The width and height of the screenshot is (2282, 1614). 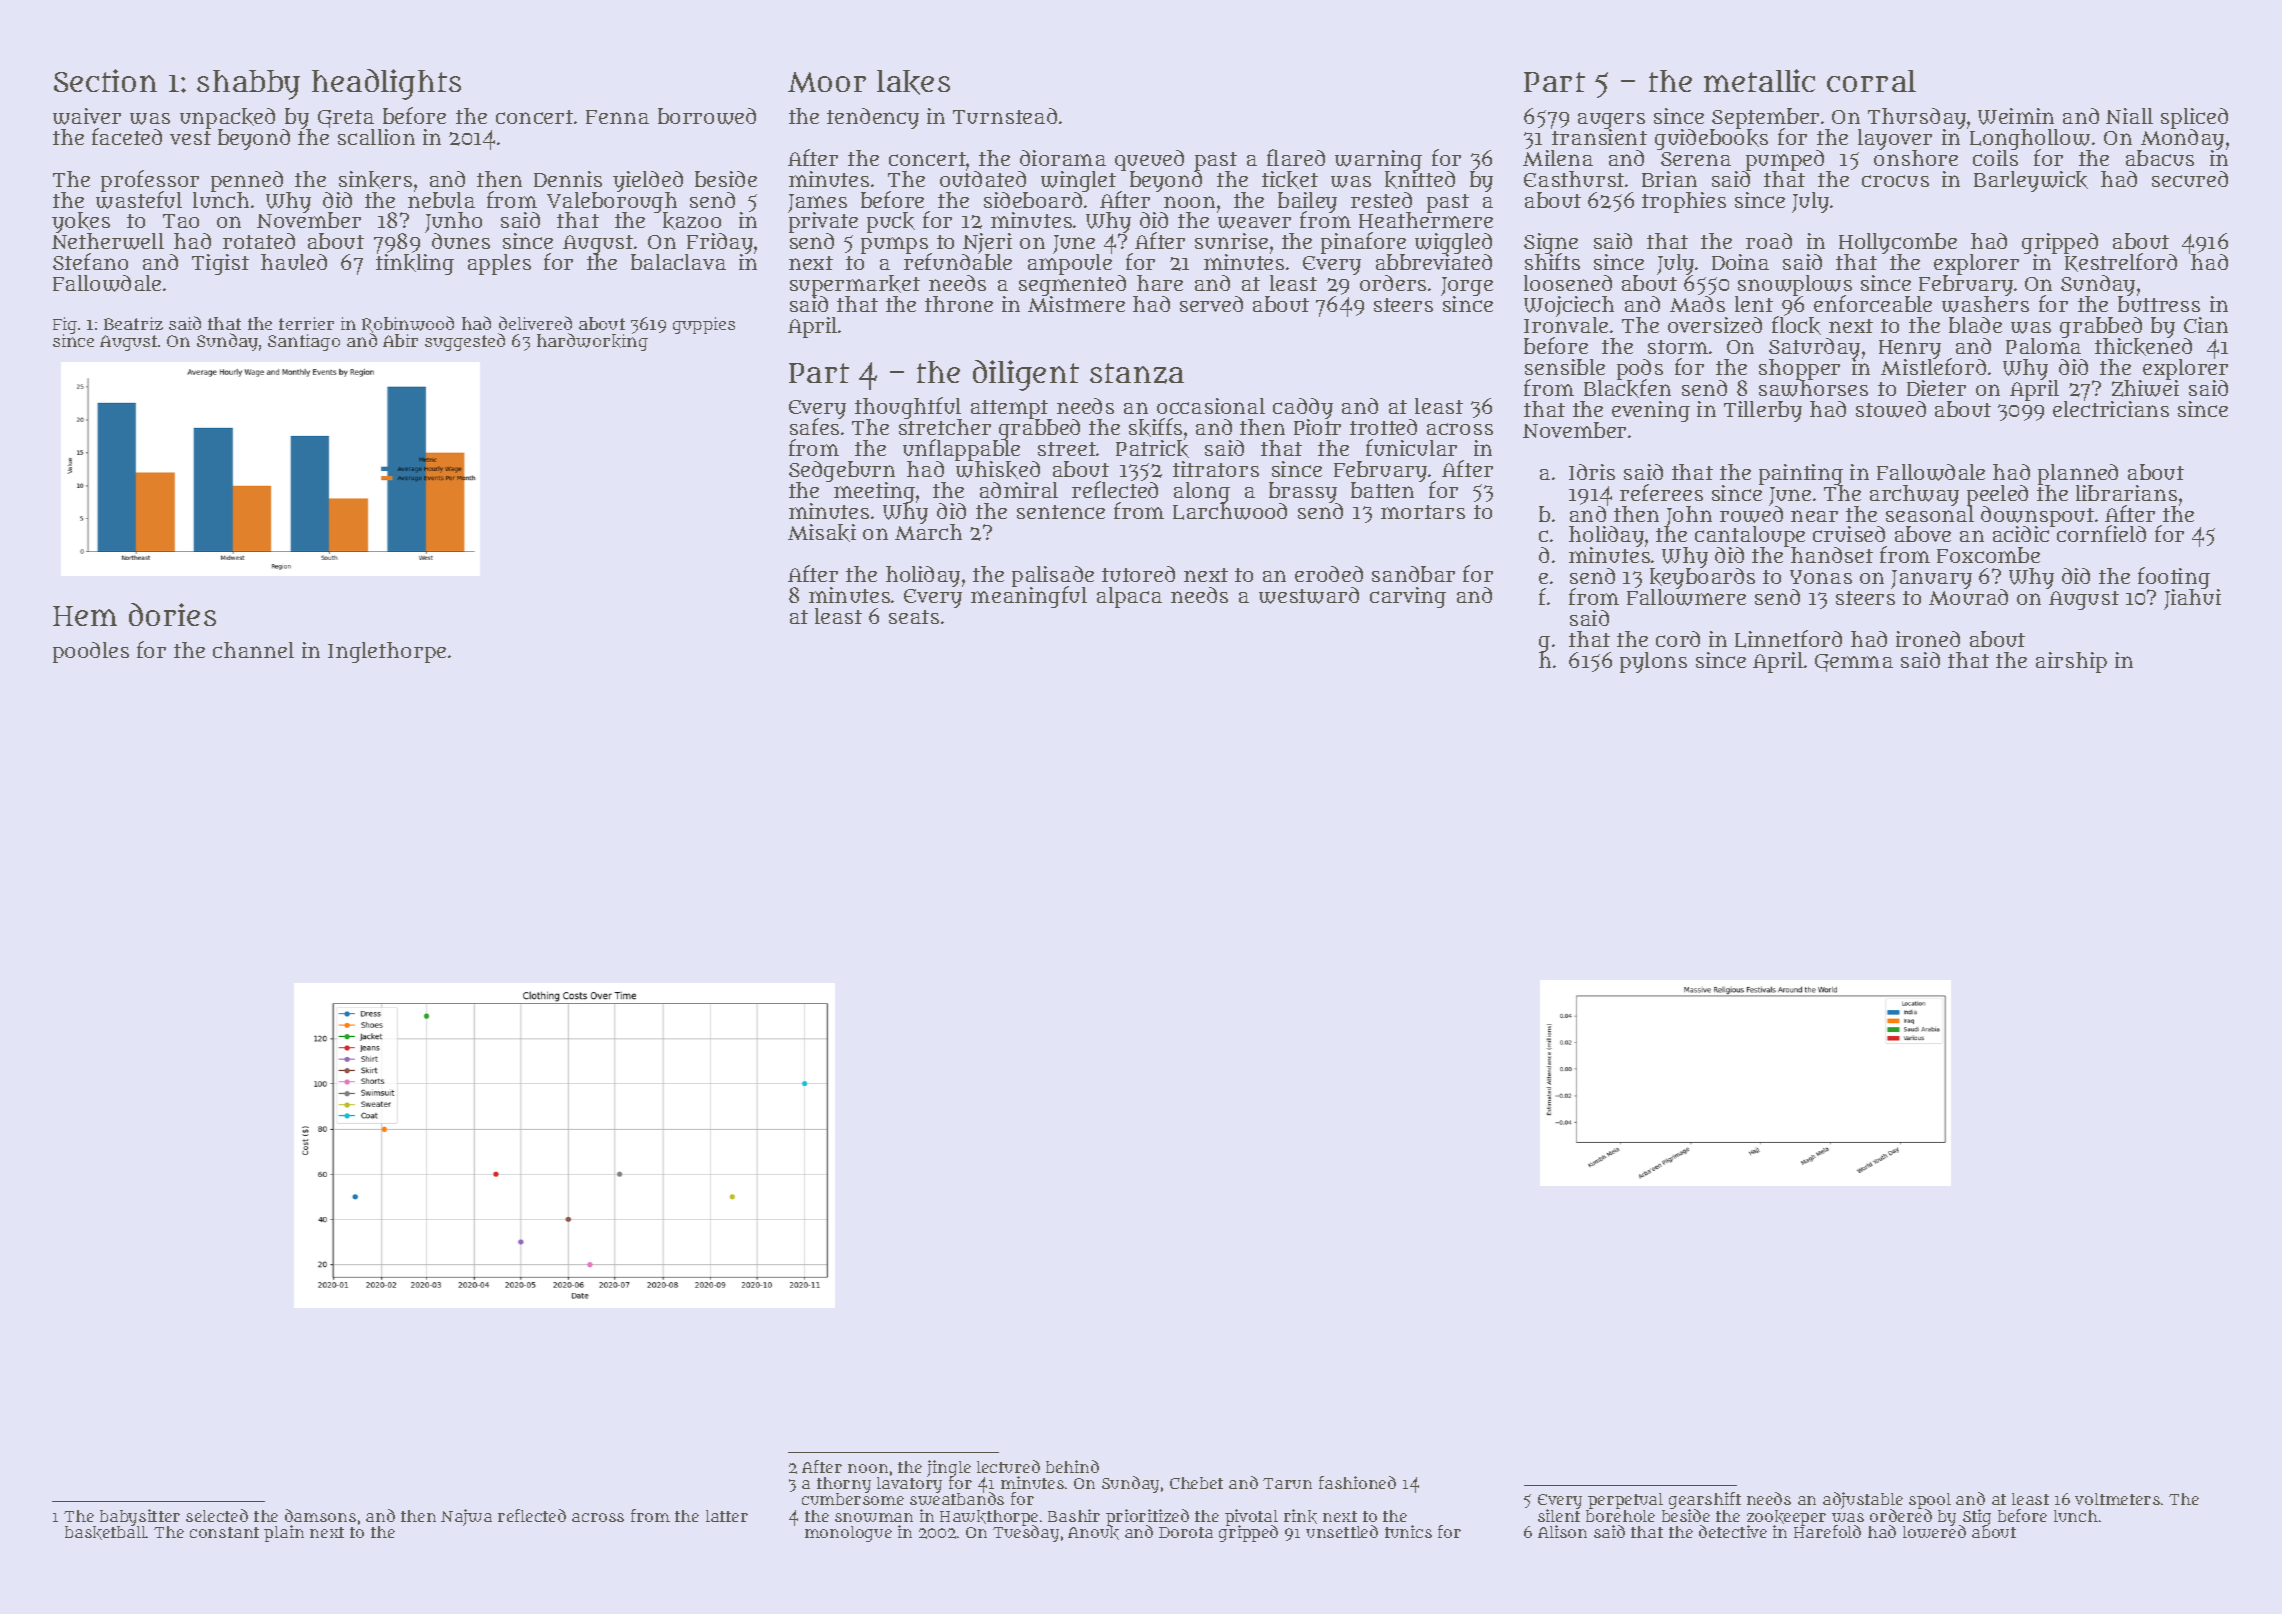 What do you see at coordinates (387, 652) in the screenshot?
I see `Inglethorpe` at bounding box center [387, 652].
